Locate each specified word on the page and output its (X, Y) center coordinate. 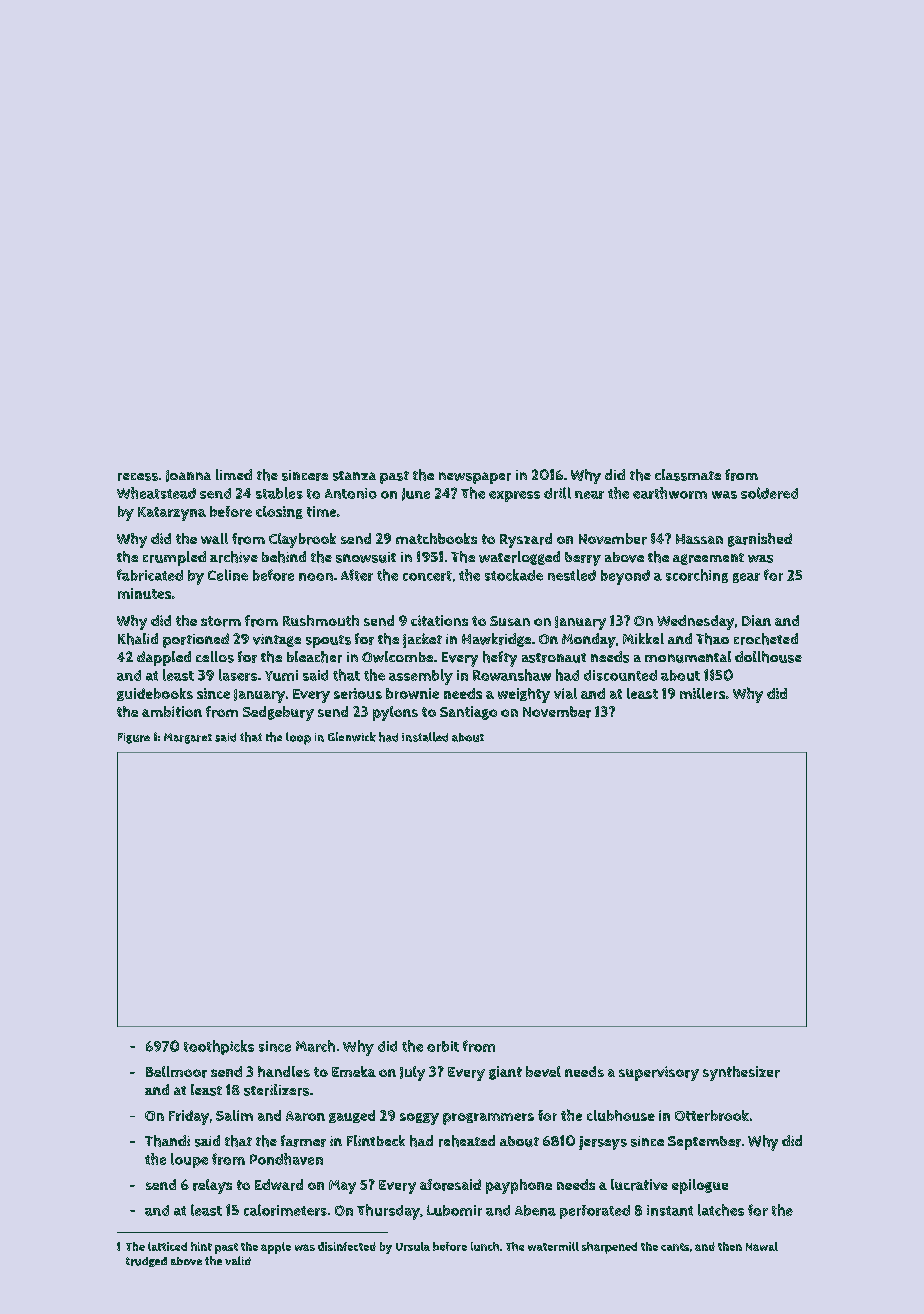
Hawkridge (496, 640)
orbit (443, 1046)
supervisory (659, 1073)
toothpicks (219, 1047)
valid (238, 1260)
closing (279, 512)
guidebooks (155, 694)
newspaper (475, 478)
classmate (688, 475)
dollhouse (768, 657)
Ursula (413, 1246)
